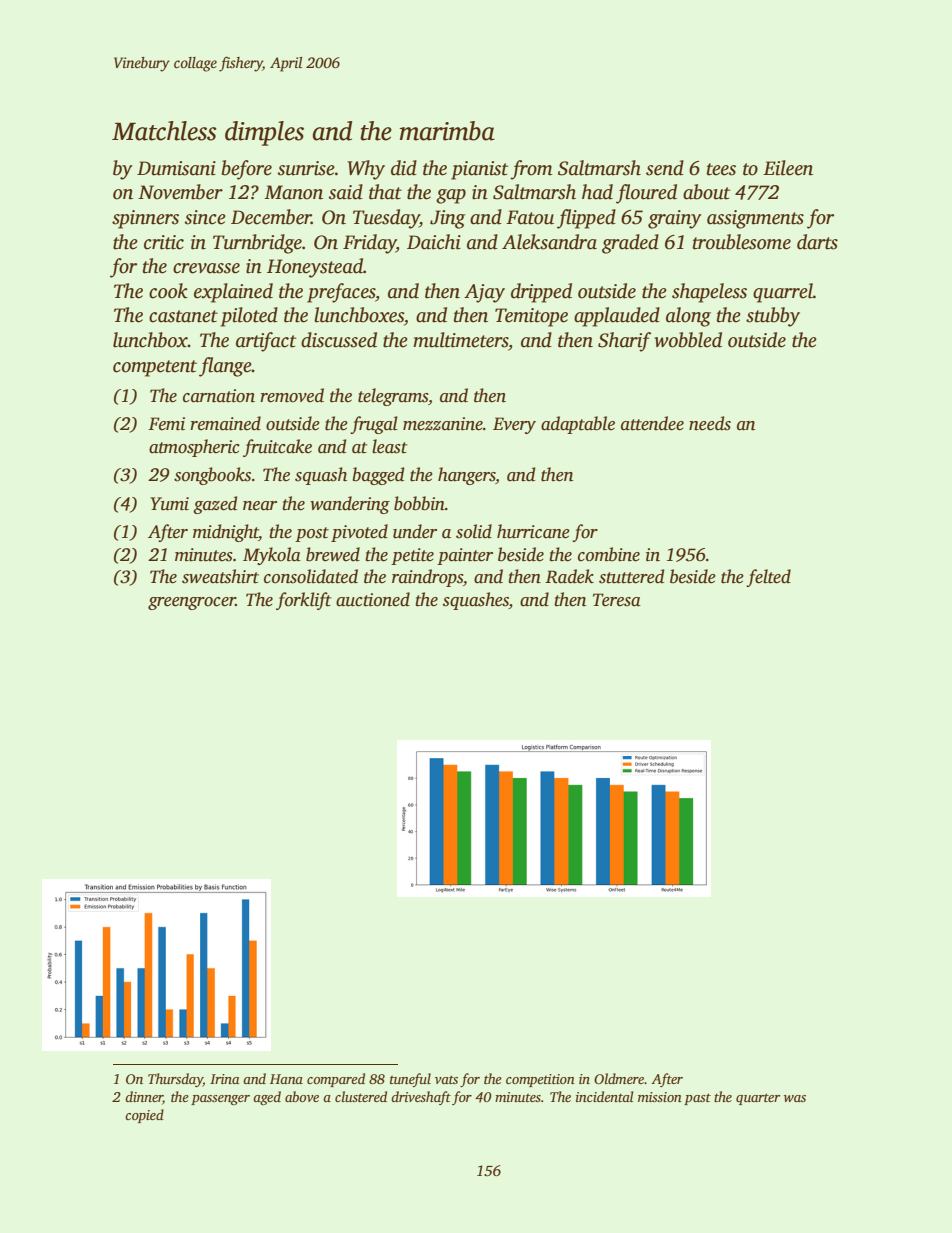  I want to click on needs, so click(710, 423).
